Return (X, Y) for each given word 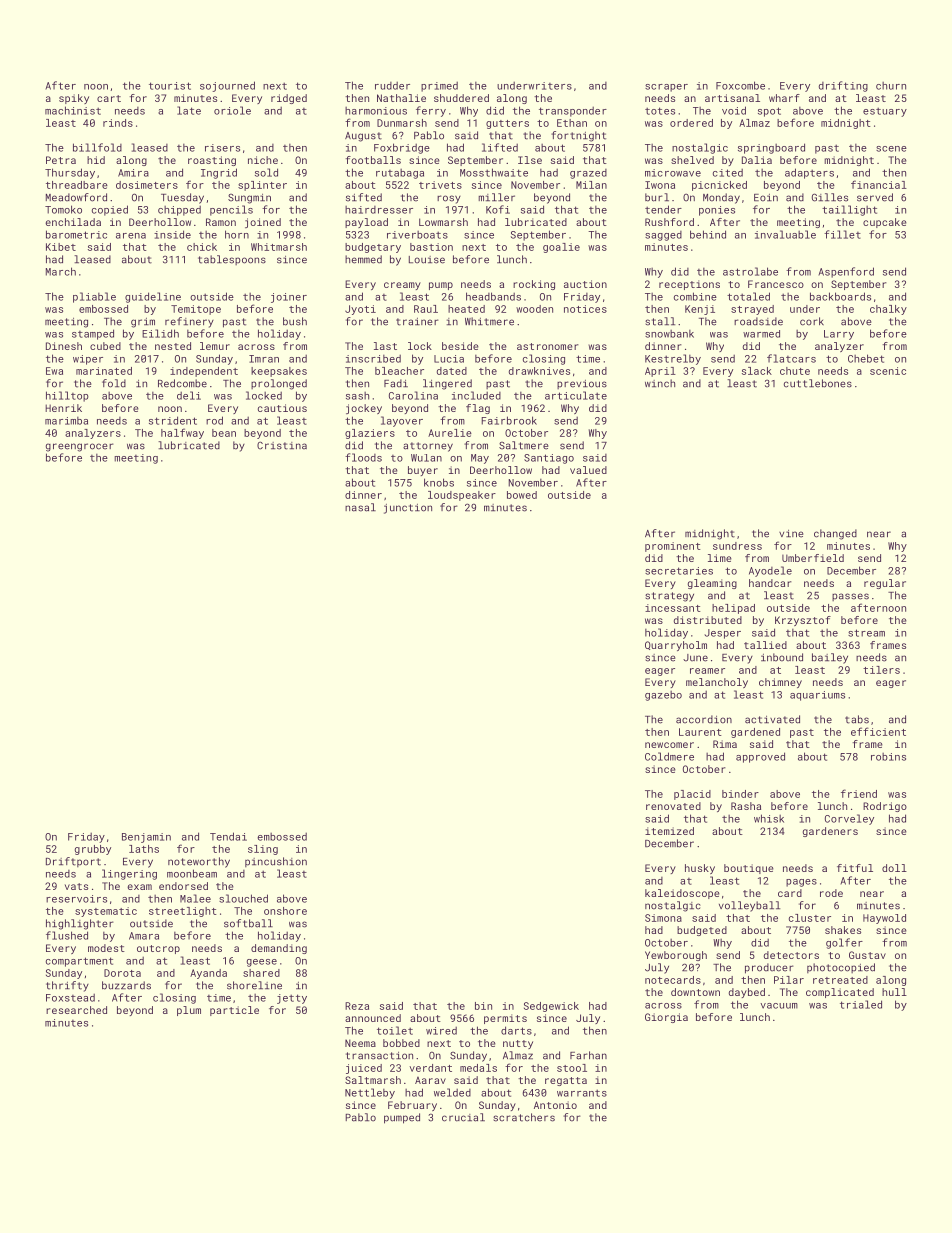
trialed (861, 1004)
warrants (582, 1093)
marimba (66, 421)
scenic (888, 371)
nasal (360, 507)
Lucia (449, 359)
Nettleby (370, 1093)
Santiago (549, 459)
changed (835, 534)
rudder (392, 85)
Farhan (588, 1055)
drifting (843, 86)
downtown (695, 992)
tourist (170, 86)
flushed (67, 935)
